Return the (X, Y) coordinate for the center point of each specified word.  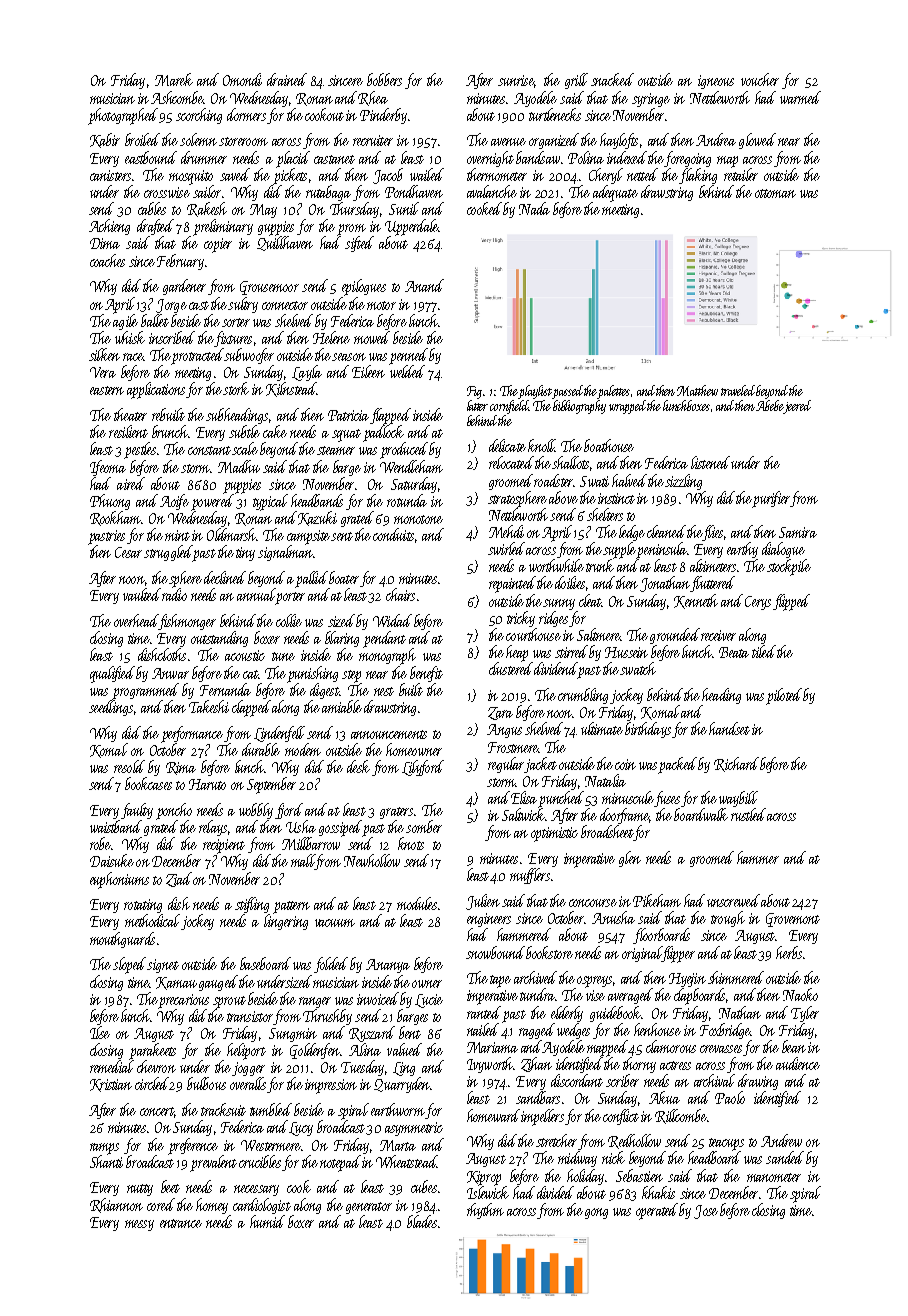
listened (710, 462)
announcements (389, 734)
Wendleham (411, 466)
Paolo (730, 1097)
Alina (365, 1049)
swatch (638, 668)
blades (422, 1221)
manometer (774, 1177)
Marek (174, 79)
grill (576, 81)
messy (139, 1225)
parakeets (152, 1051)
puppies (242, 486)
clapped (251, 708)
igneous (716, 82)
